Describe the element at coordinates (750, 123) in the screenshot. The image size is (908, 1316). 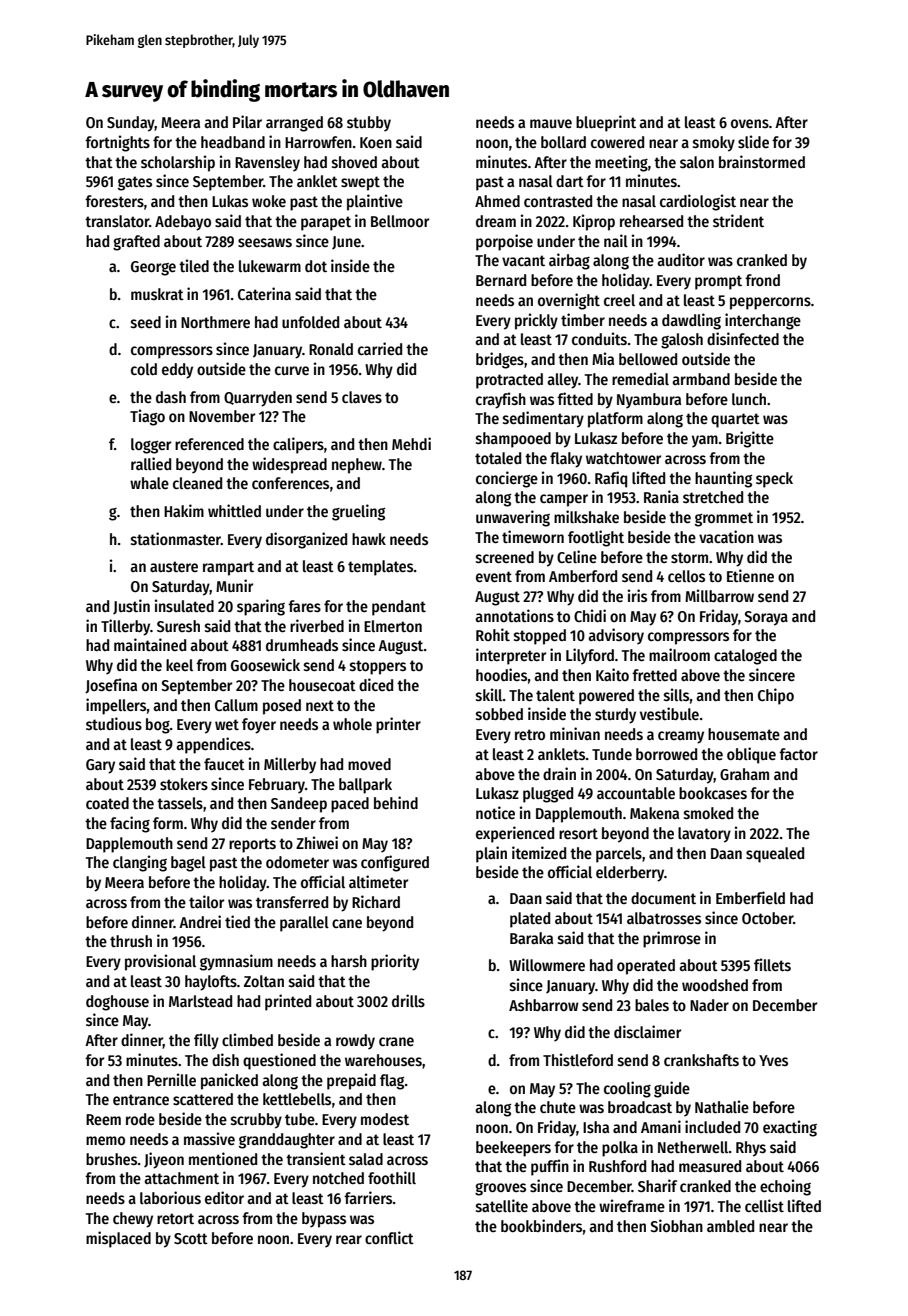
I see `ovens` at that location.
